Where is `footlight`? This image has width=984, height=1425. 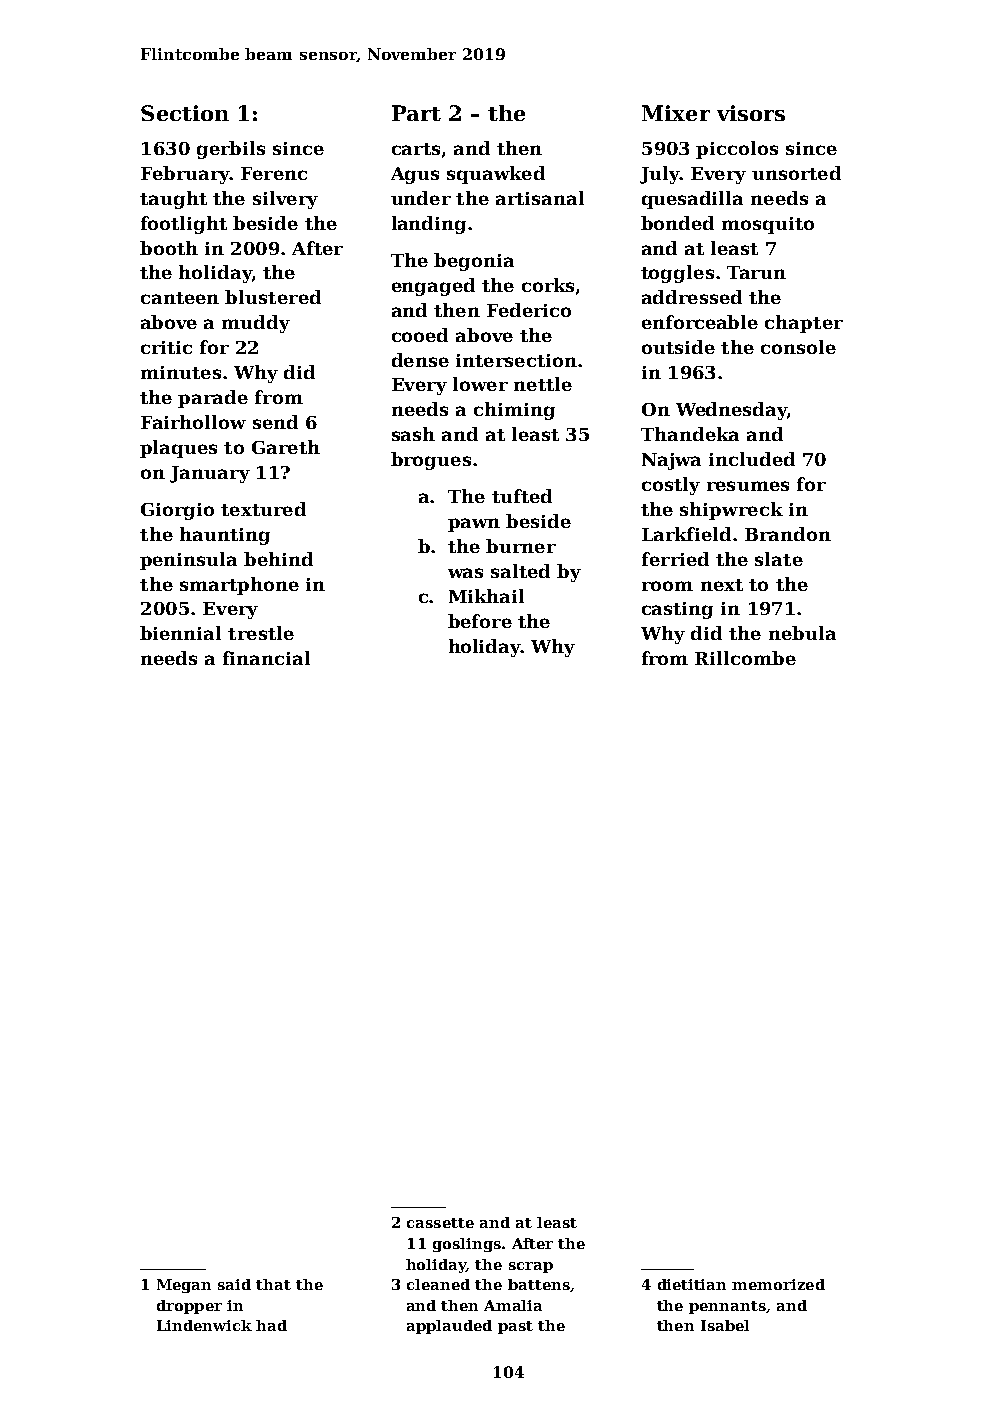
footlight is located at coordinates (184, 225).
